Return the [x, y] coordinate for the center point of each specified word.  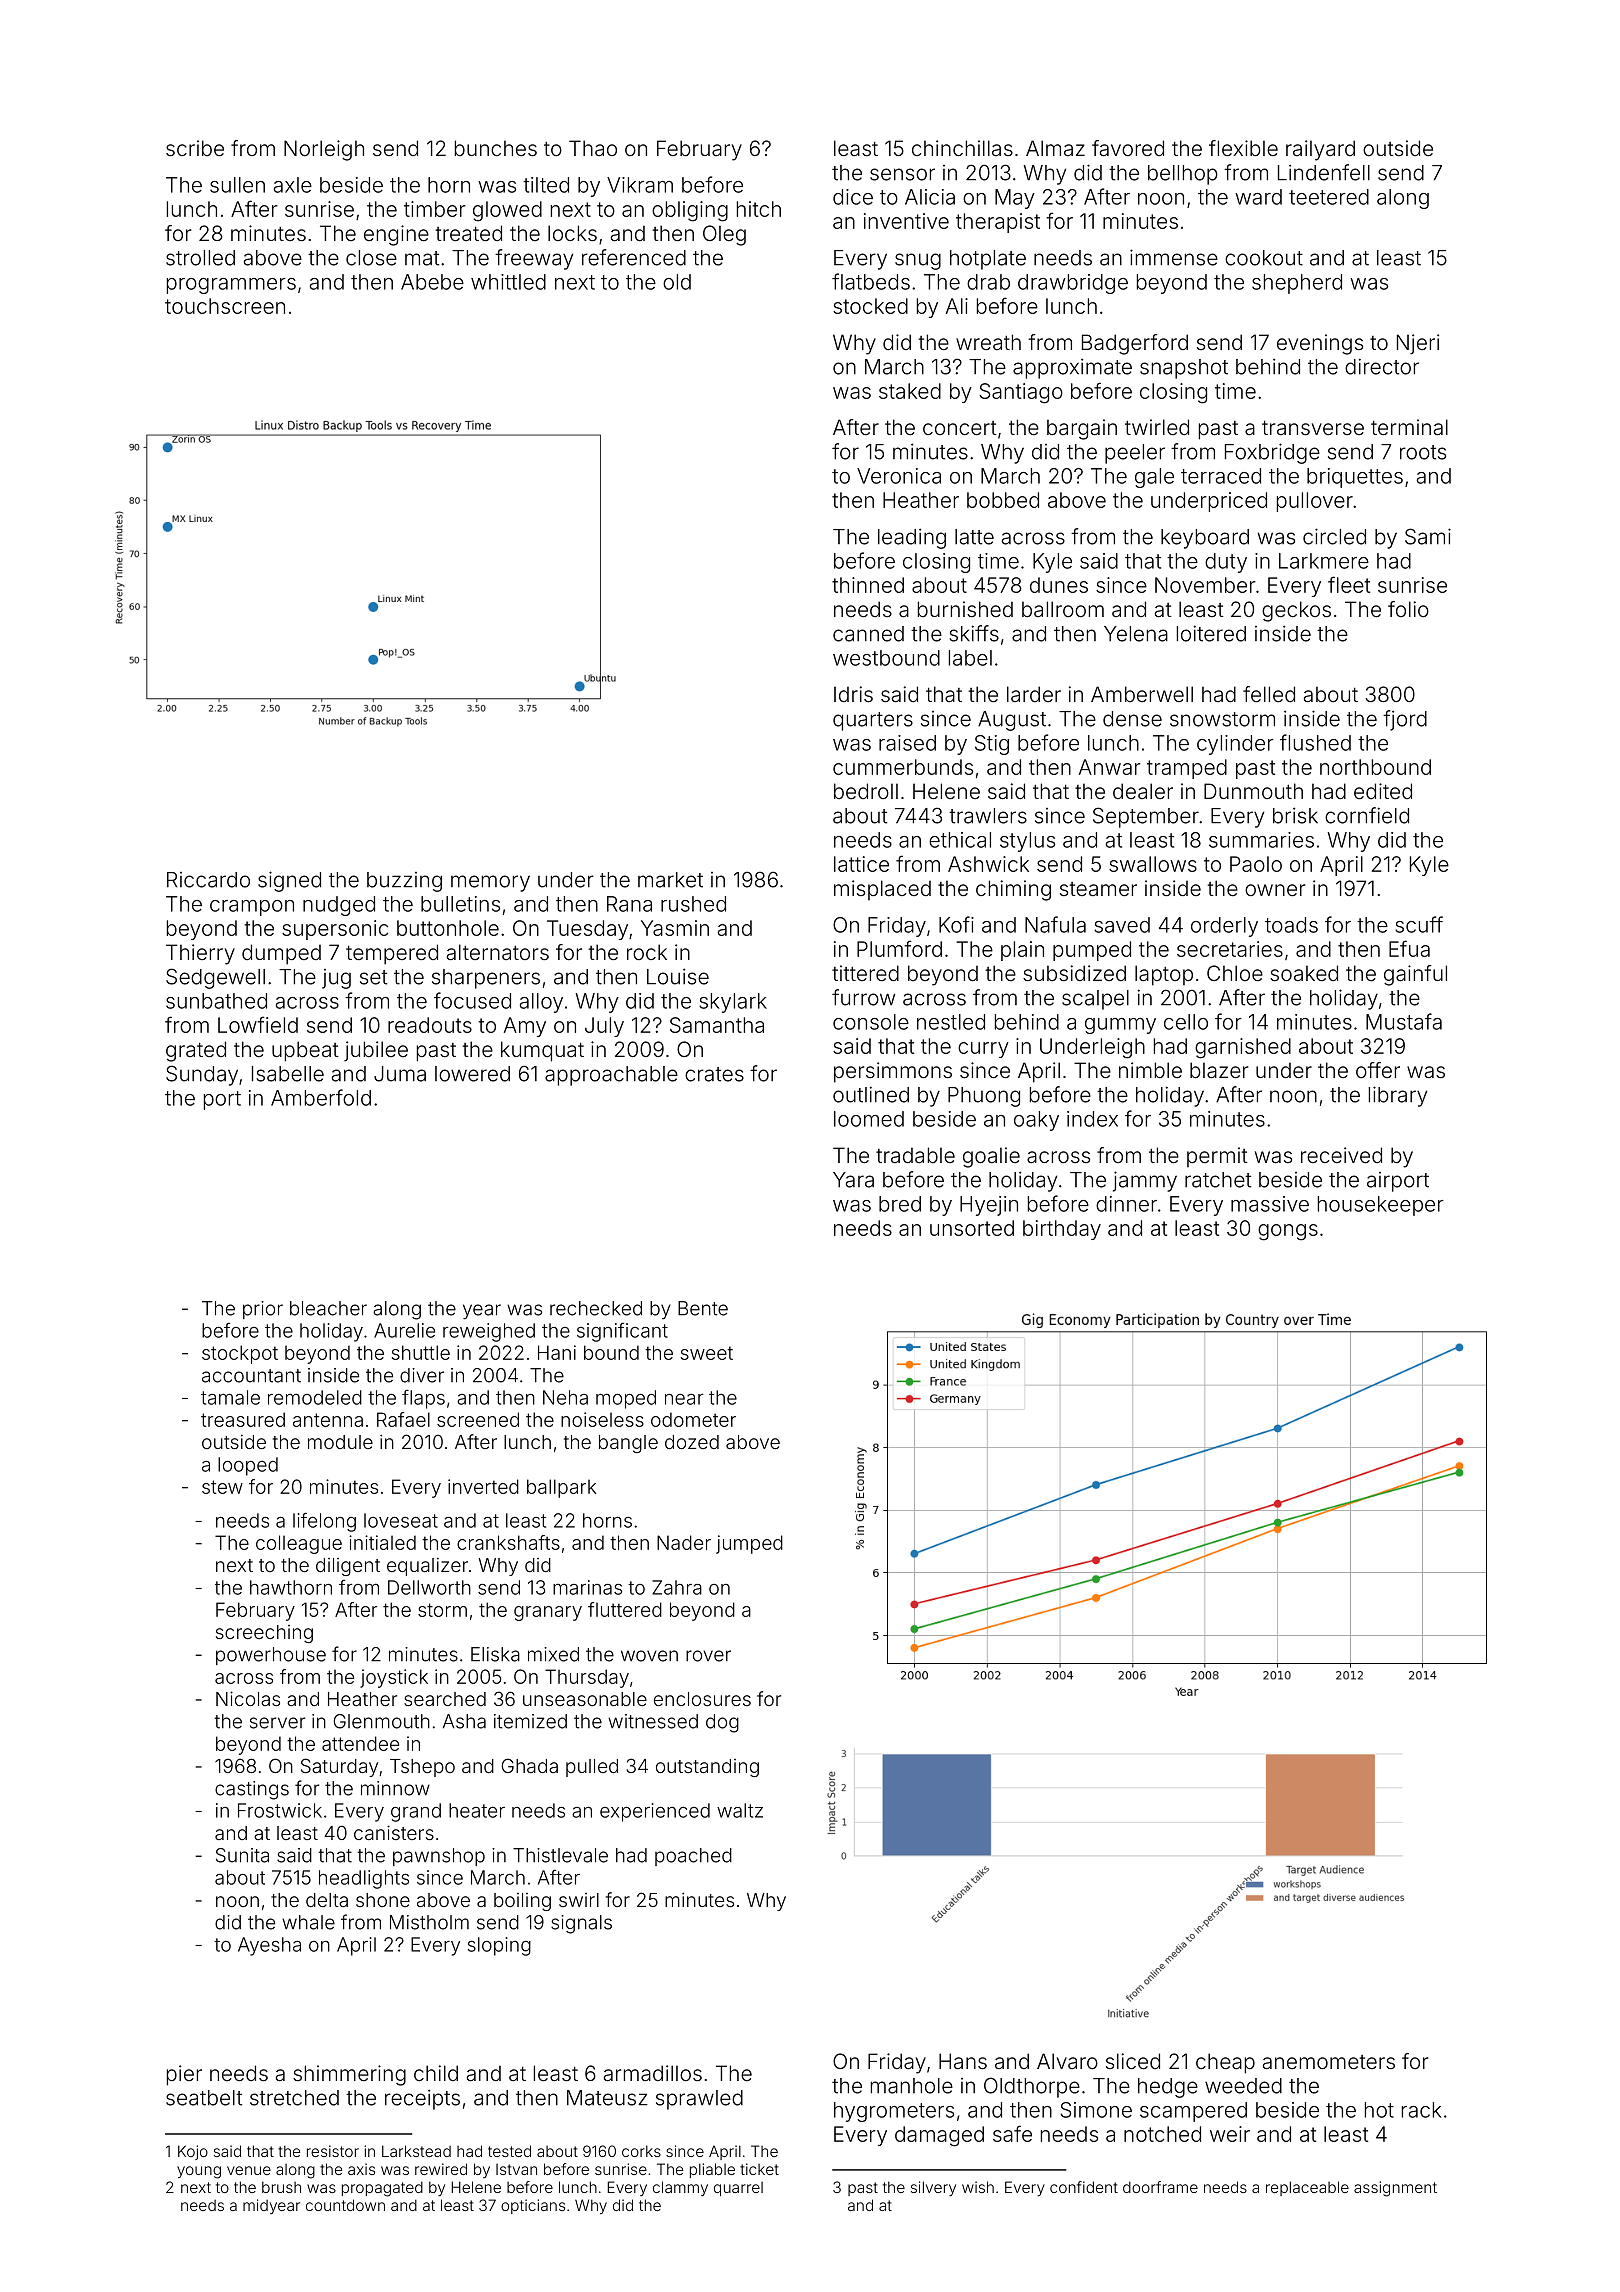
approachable [611, 1076]
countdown [345, 2205]
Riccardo [208, 880]
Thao [593, 148]
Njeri [1418, 344]
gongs [1288, 1232]
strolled [200, 258]
